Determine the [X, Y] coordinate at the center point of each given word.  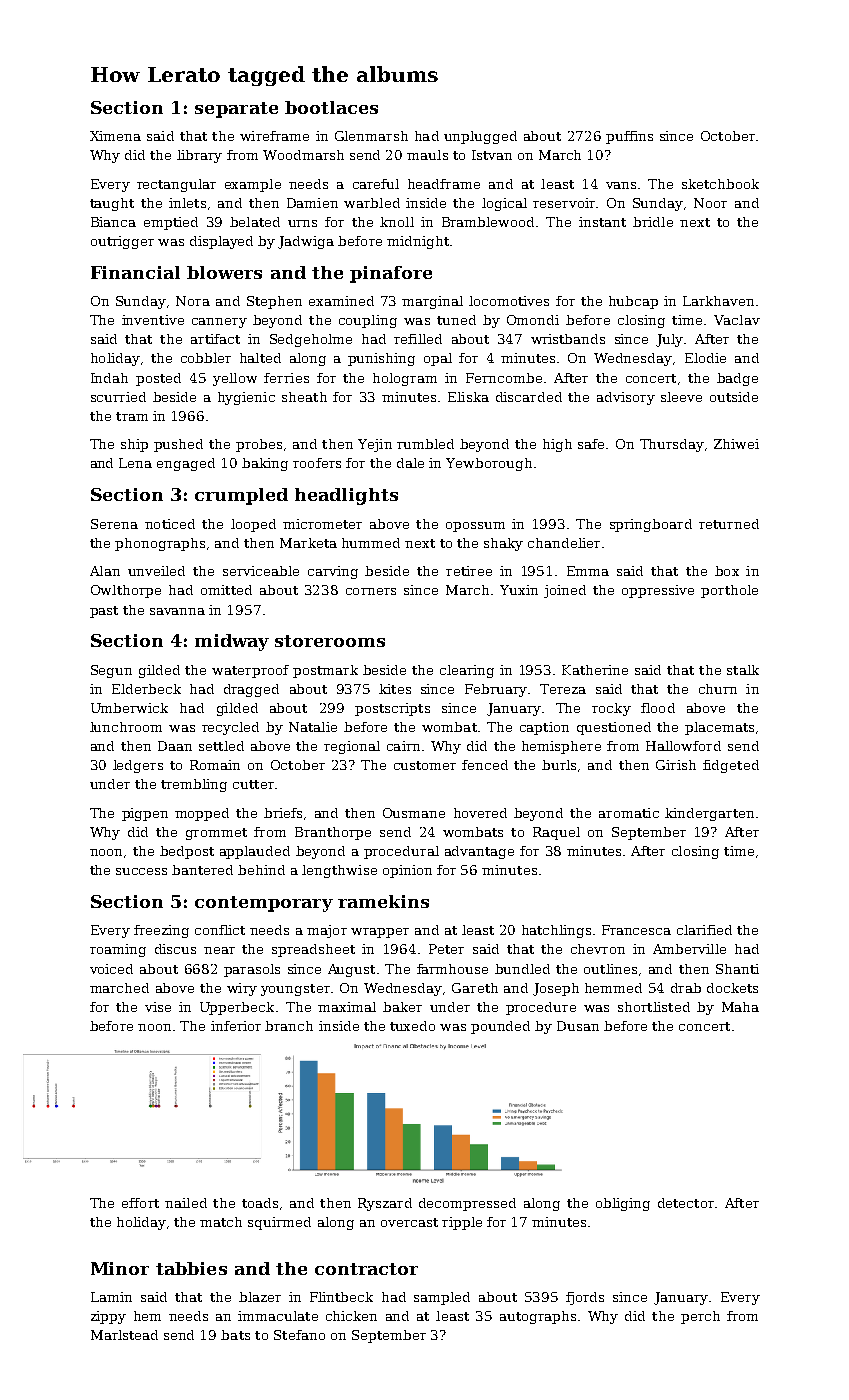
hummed [371, 543]
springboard [651, 525]
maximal [347, 1007]
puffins [629, 137]
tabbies [191, 1268]
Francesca [636, 930]
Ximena [115, 136]
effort [140, 1203]
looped [253, 525]
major [327, 931]
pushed [178, 445]
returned [729, 524]
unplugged [480, 137]
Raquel [556, 833]
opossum [475, 527]
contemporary [264, 904]
